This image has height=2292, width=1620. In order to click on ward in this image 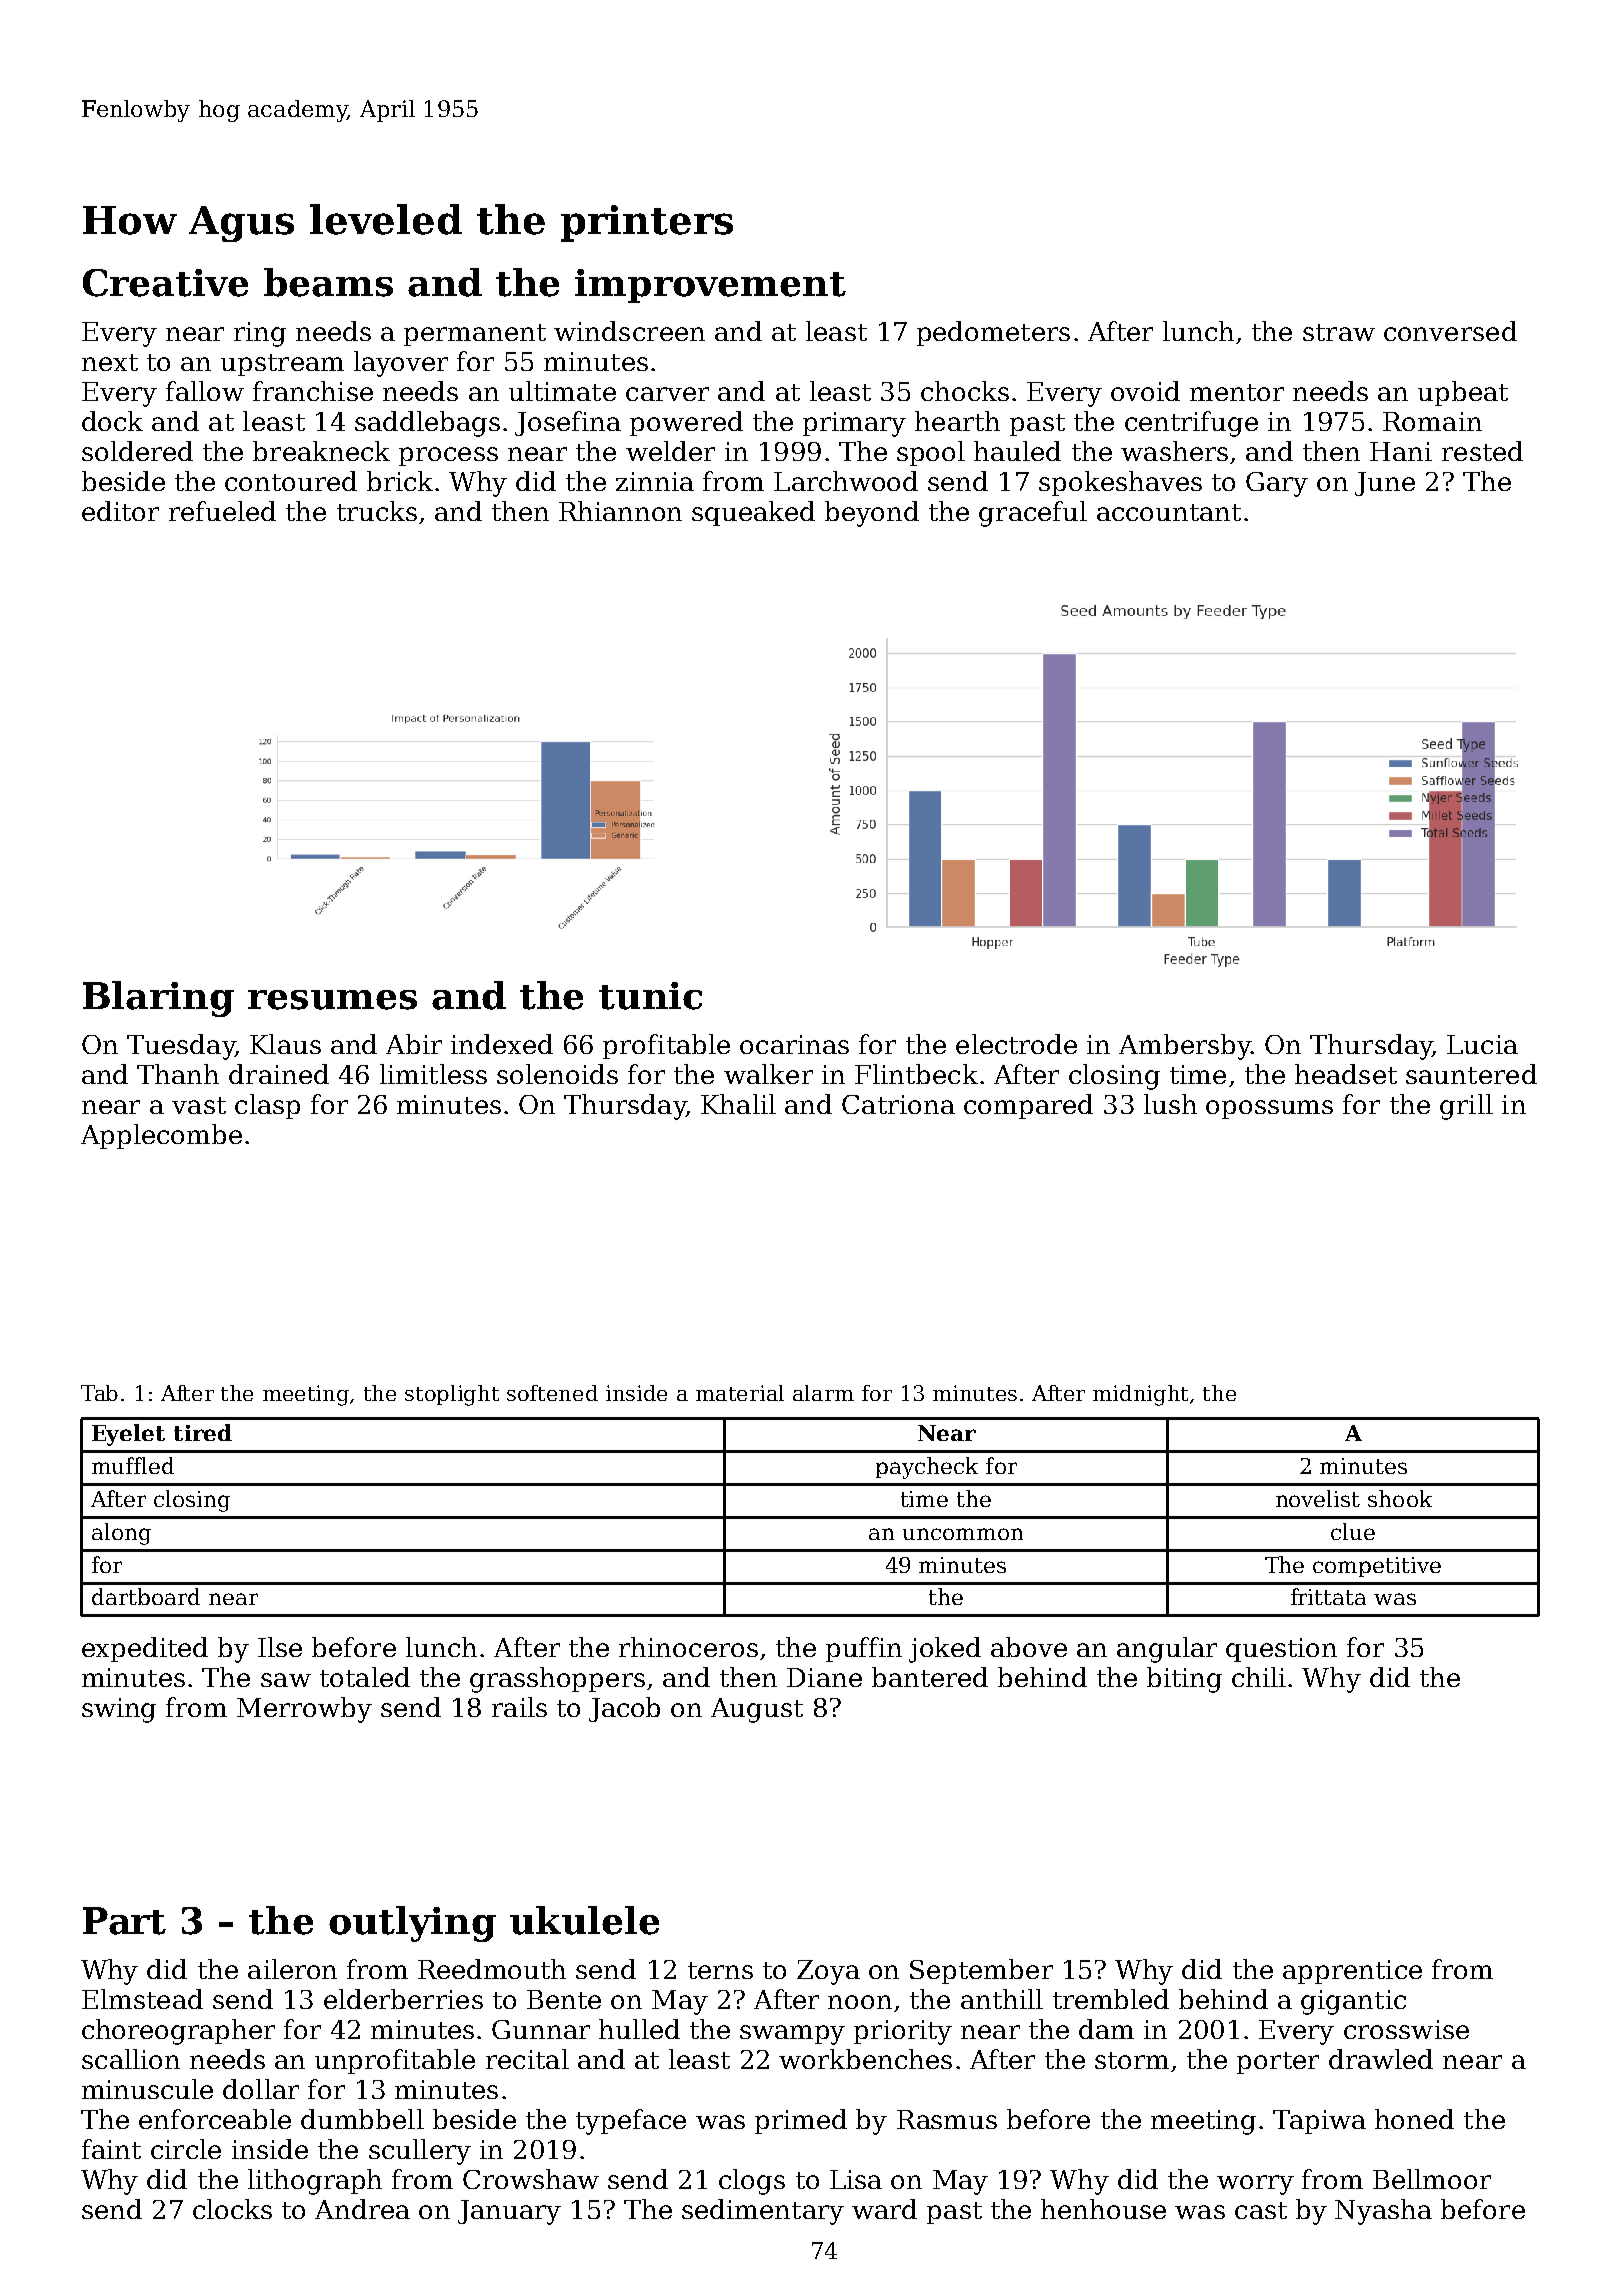, I will do `click(884, 2209)`.
